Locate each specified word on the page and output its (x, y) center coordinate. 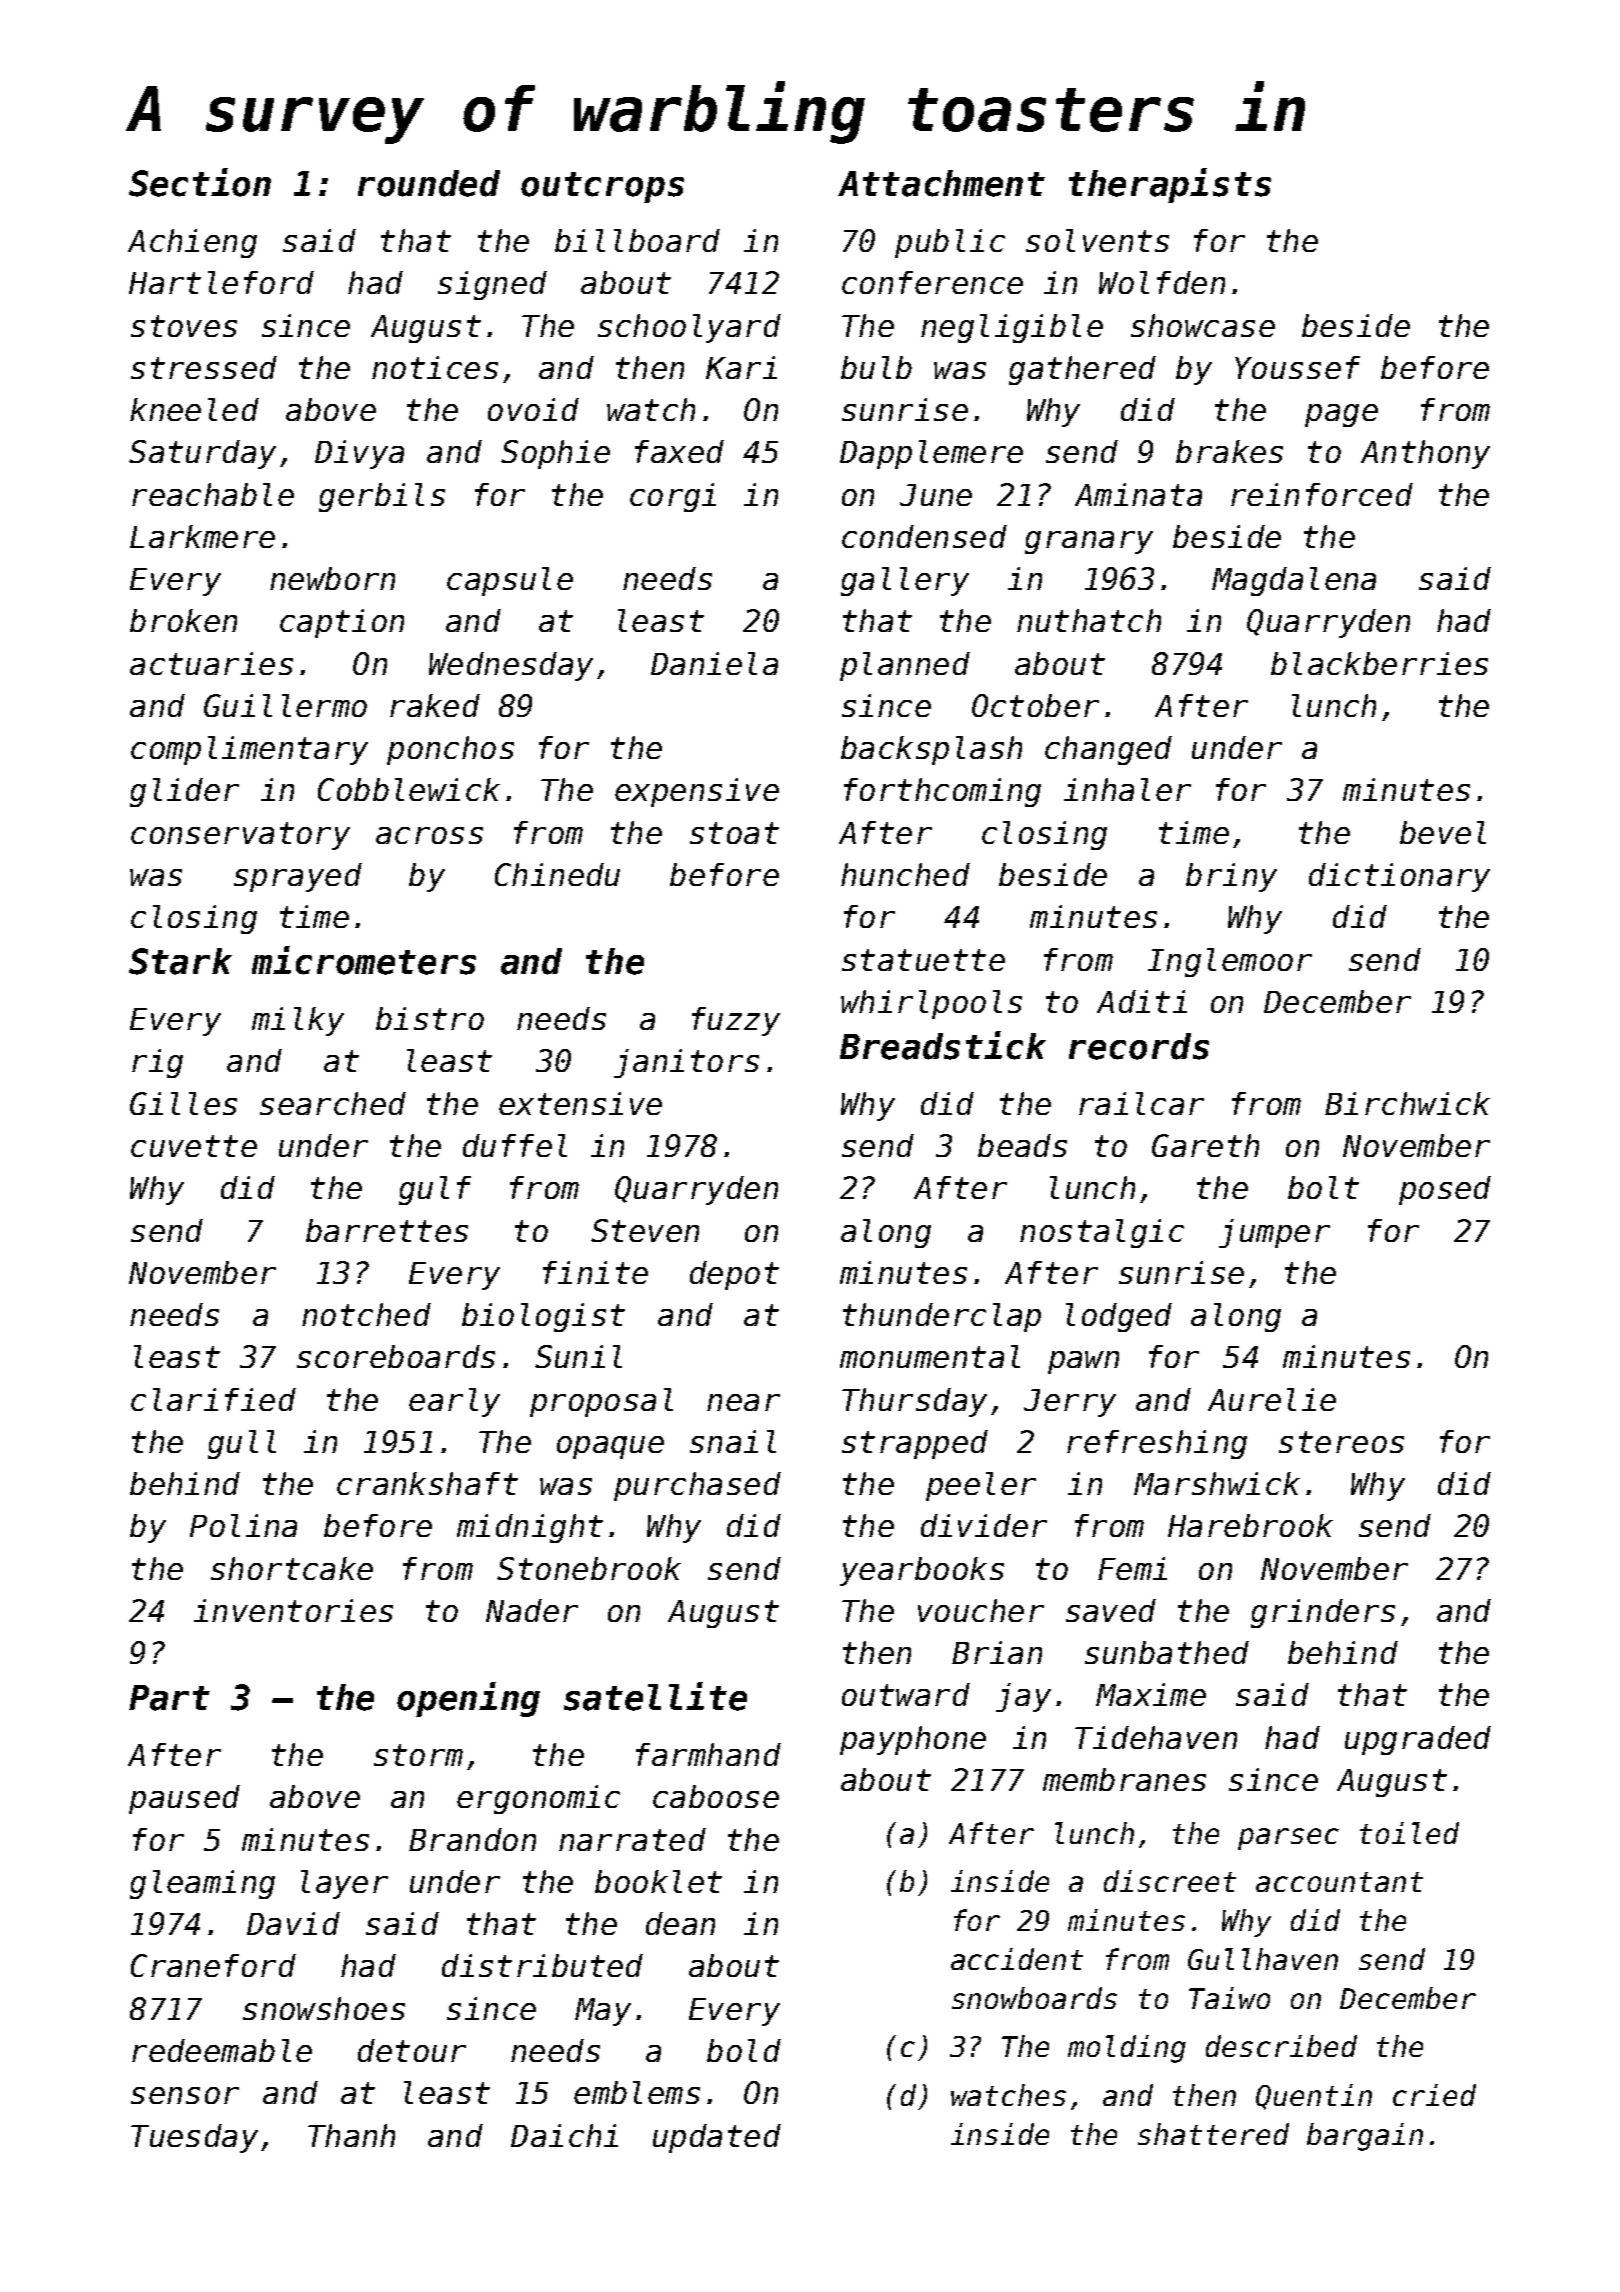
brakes (1229, 451)
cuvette (194, 1146)
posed (1445, 1190)
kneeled (194, 409)
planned (905, 666)
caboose (716, 1796)
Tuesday (194, 2138)
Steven (645, 1230)
